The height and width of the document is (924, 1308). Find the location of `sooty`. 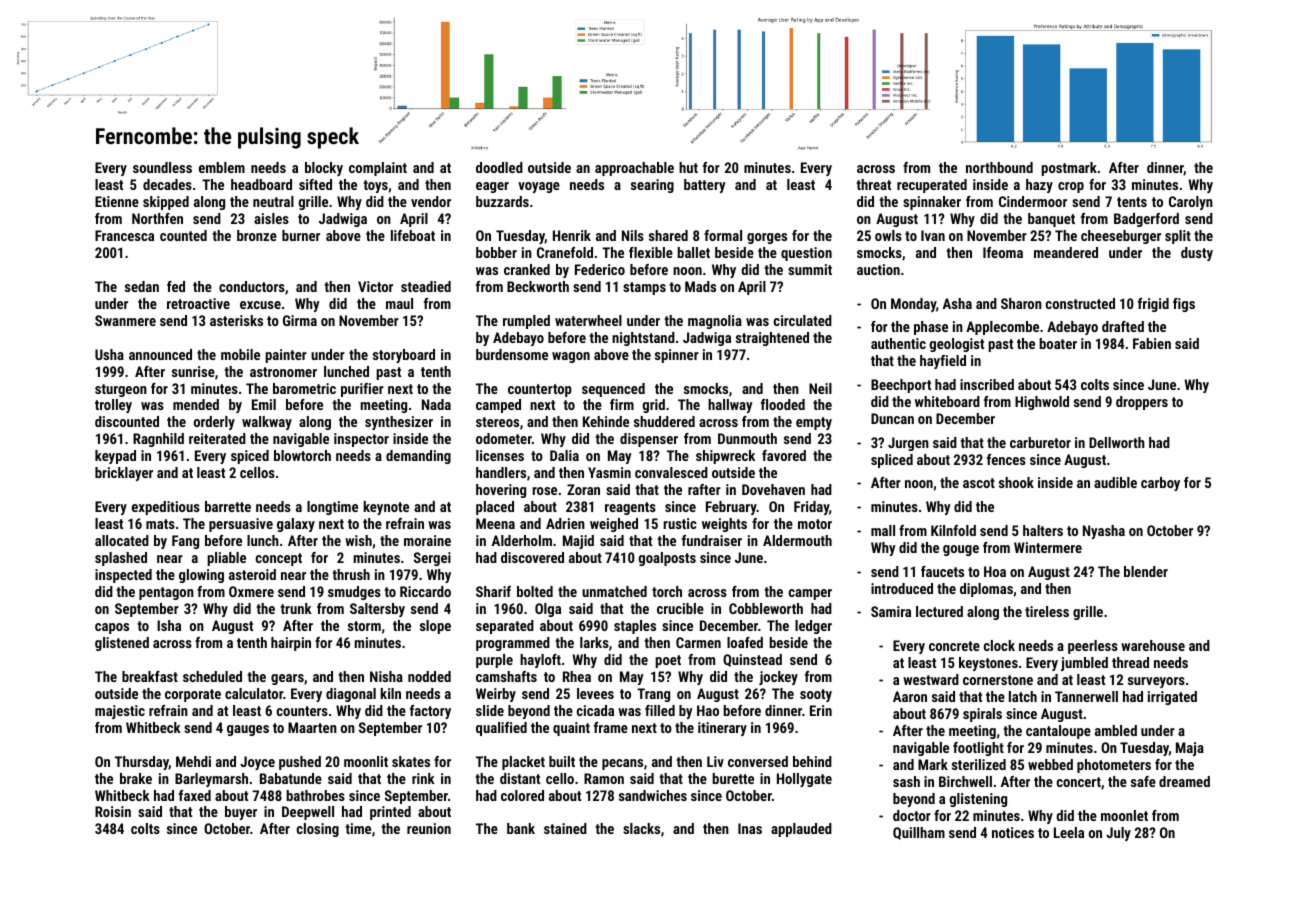

sooty is located at coordinates (816, 695).
